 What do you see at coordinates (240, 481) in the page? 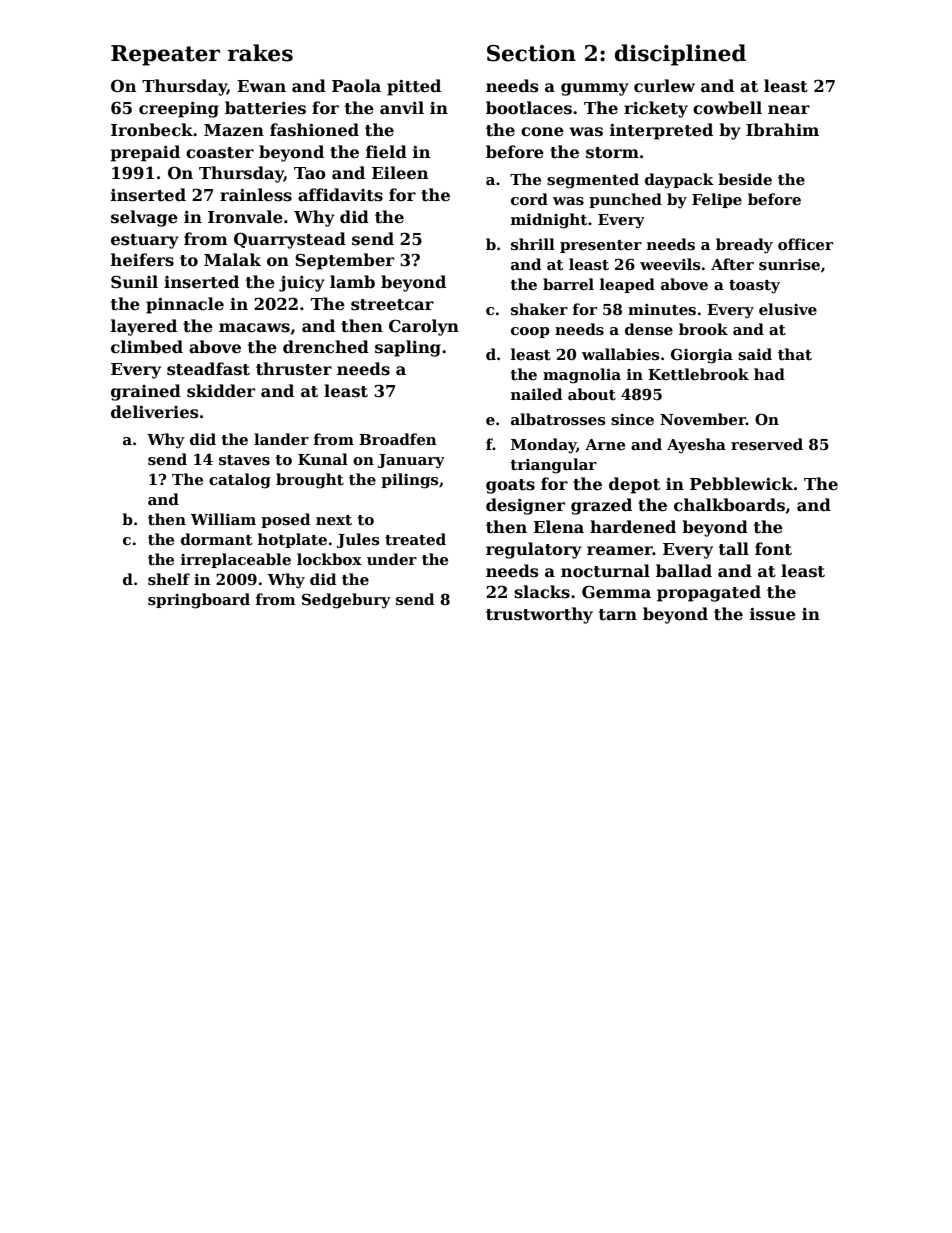
I see `catalog` at bounding box center [240, 481].
